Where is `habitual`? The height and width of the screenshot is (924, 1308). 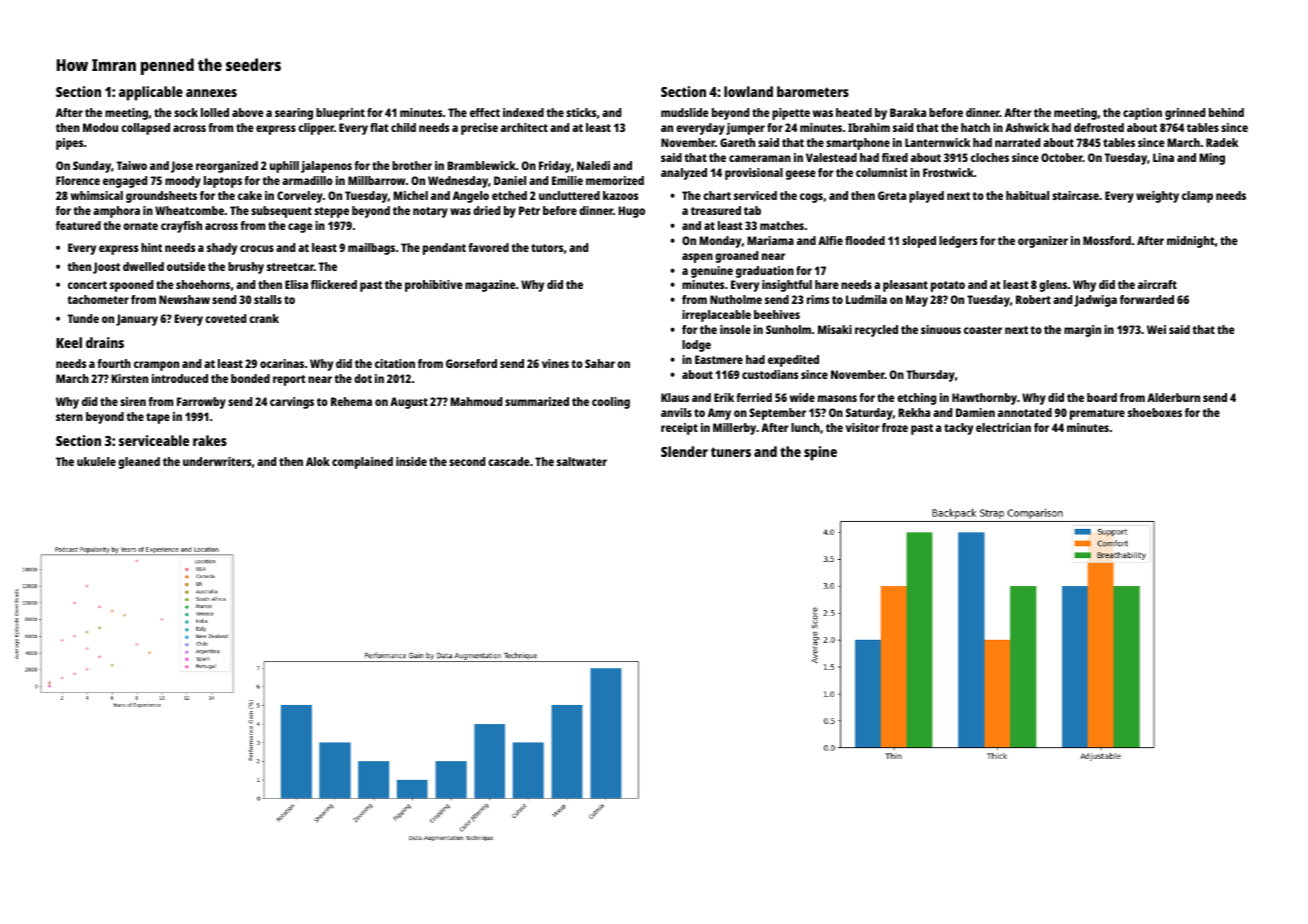 habitual is located at coordinates (1027, 195).
